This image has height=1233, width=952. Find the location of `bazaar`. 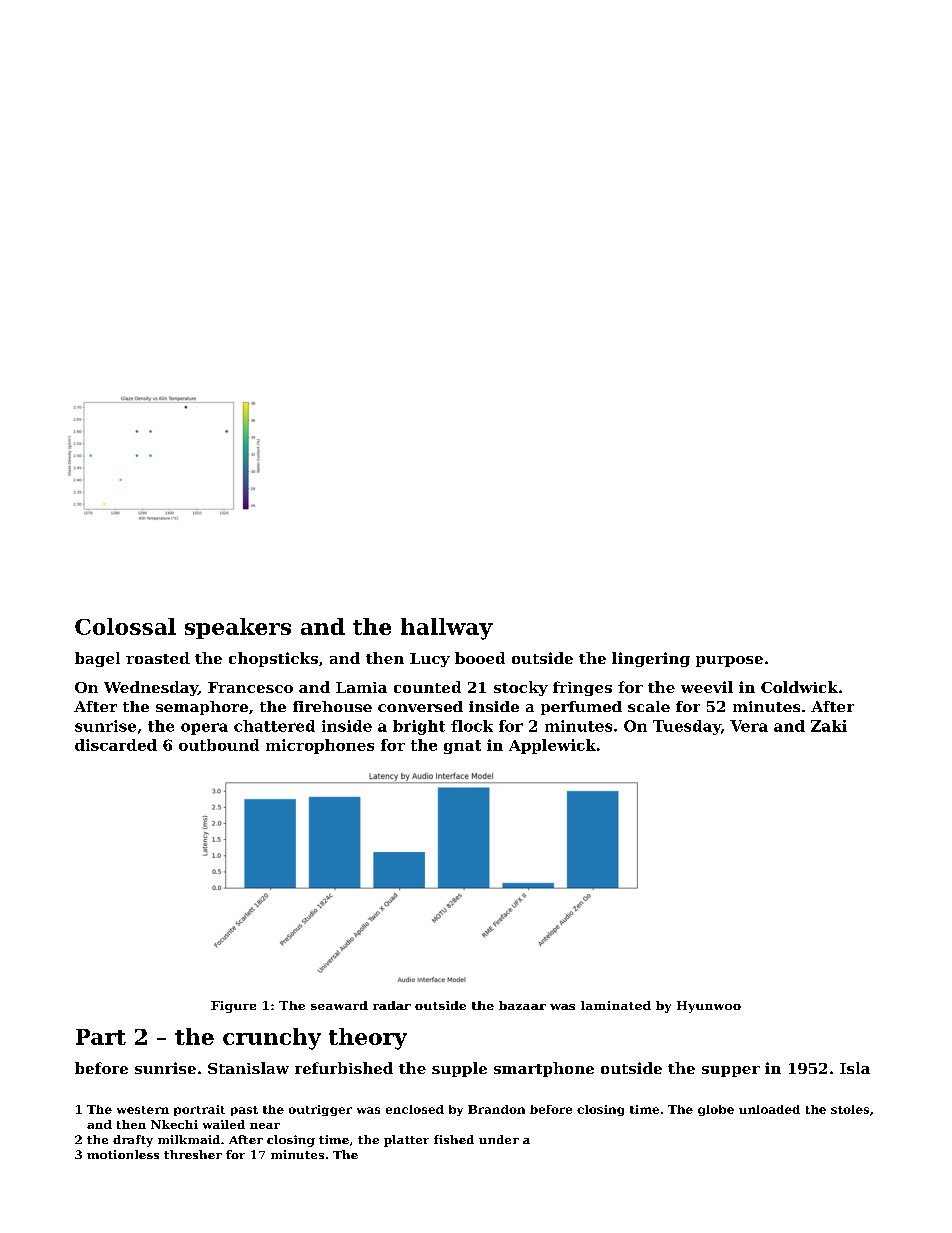

bazaar is located at coordinates (522, 1005).
